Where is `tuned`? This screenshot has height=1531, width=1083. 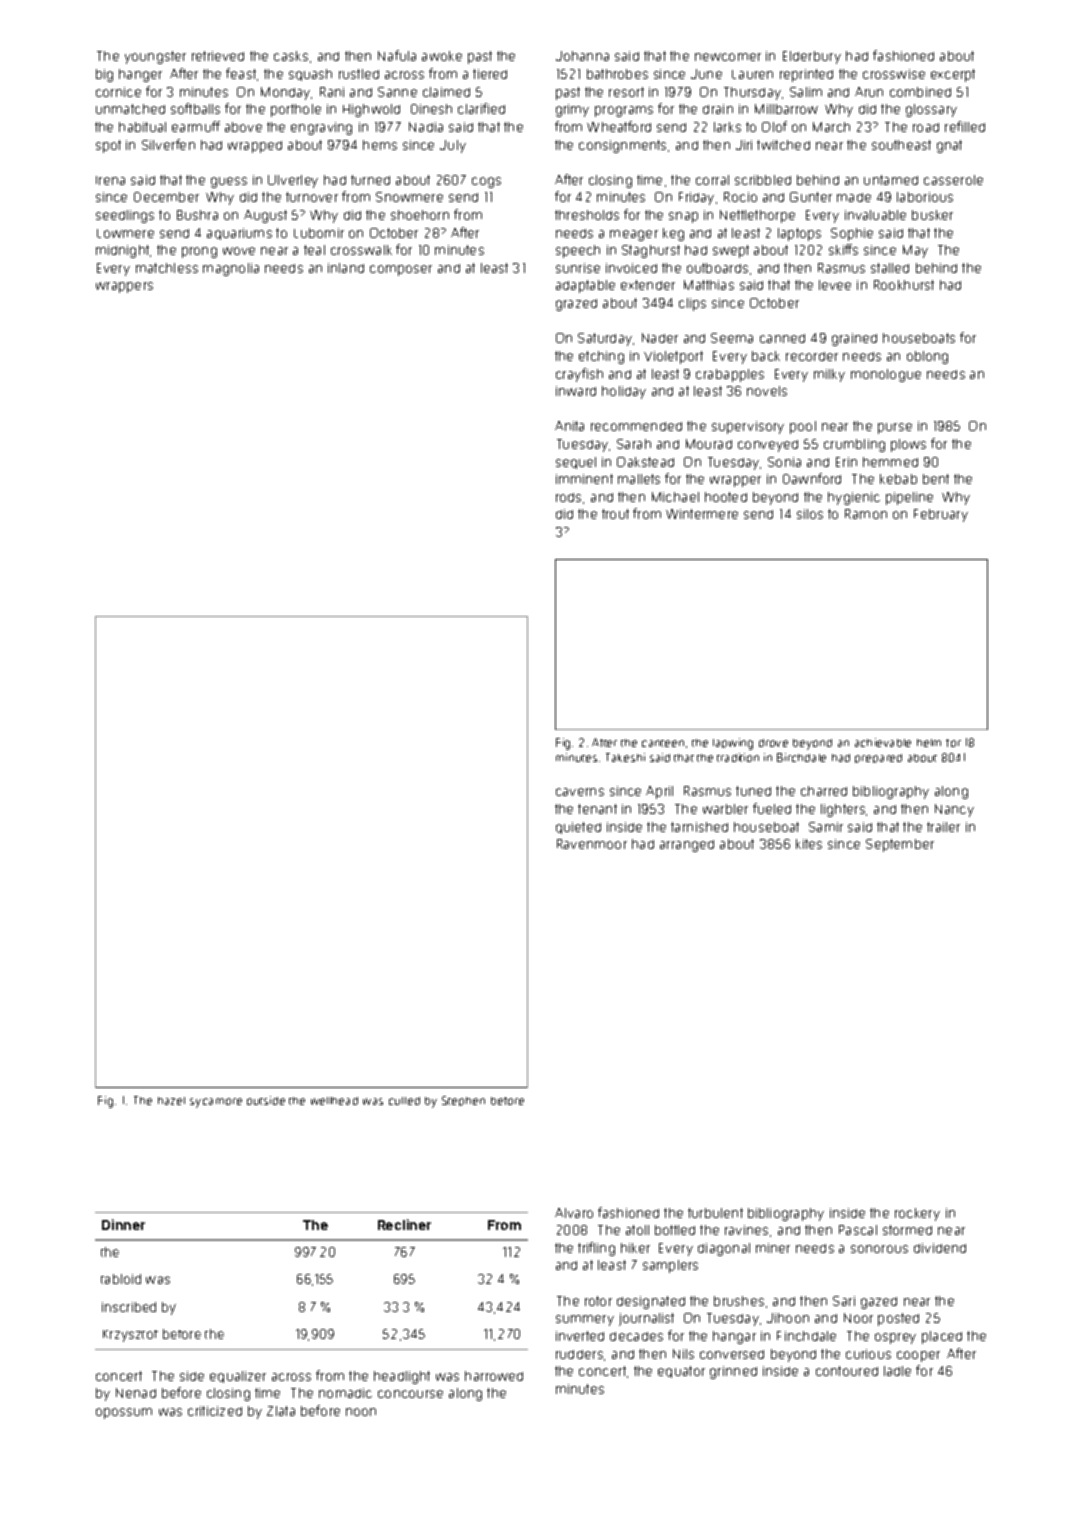
tuned is located at coordinates (753, 791).
